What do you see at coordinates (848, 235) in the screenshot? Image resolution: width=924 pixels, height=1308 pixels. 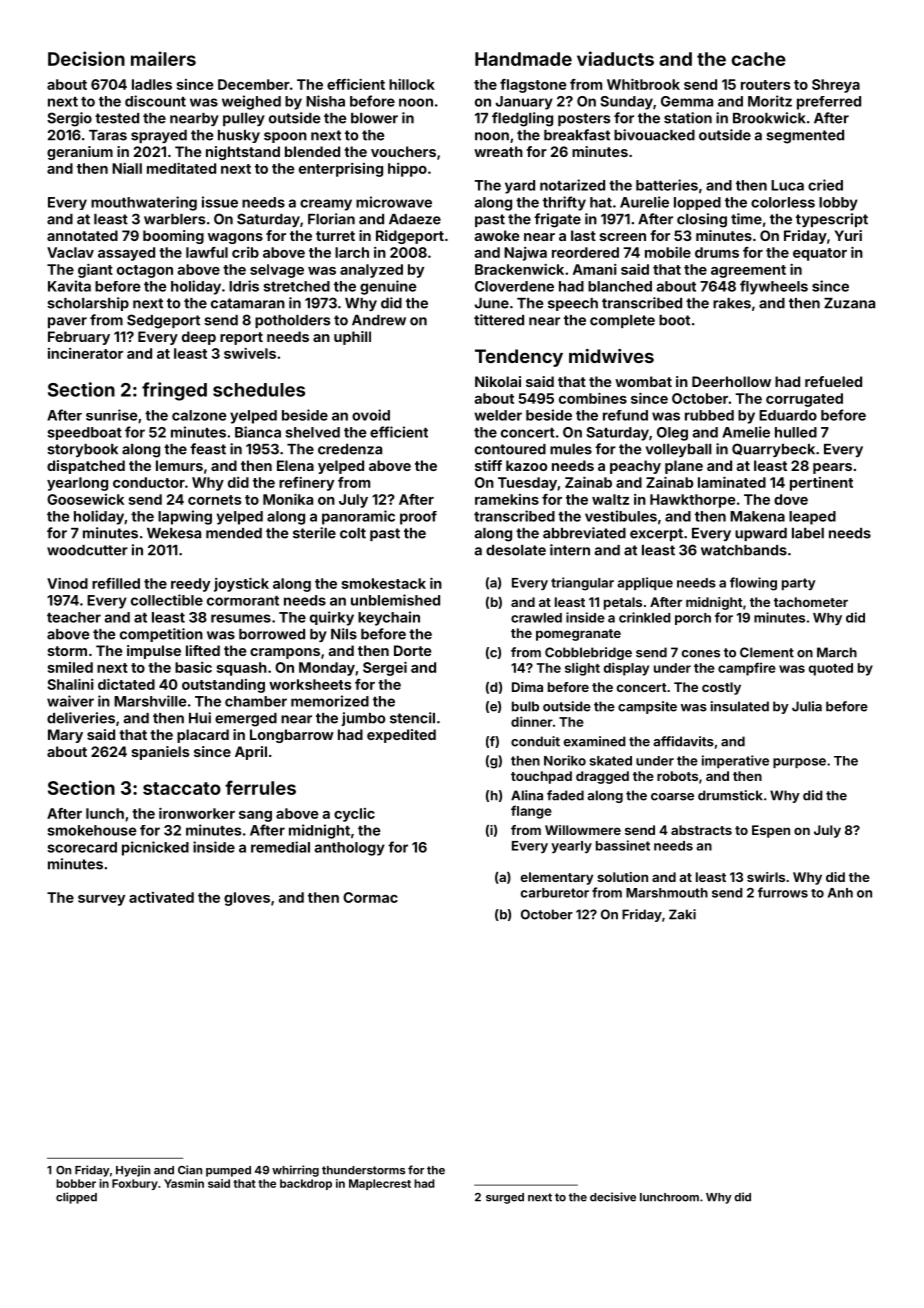 I see `Yuri` at bounding box center [848, 235].
